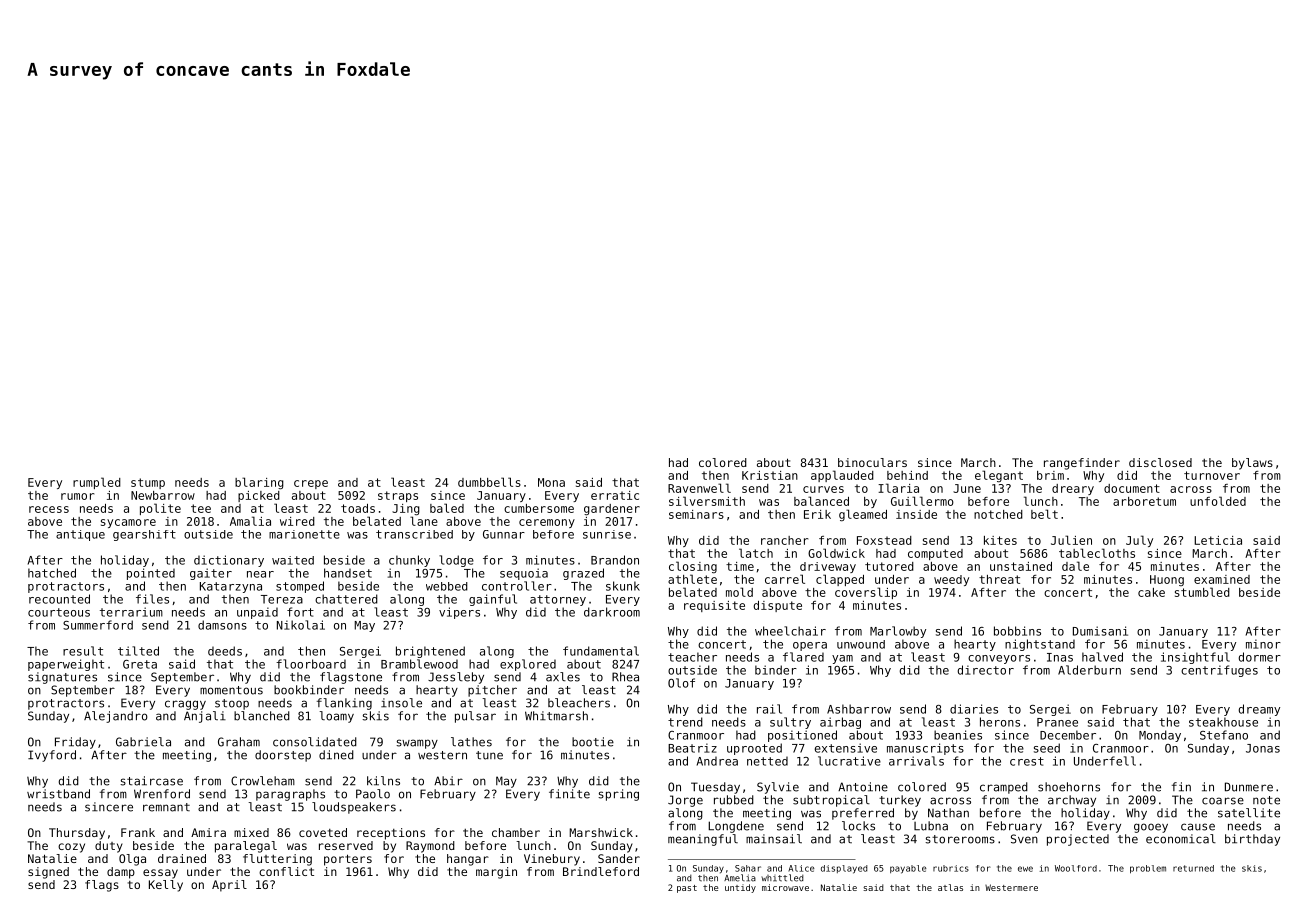 The width and height of the screenshot is (1308, 924). What do you see at coordinates (231, 587) in the screenshot?
I see `Katarzyna` at bounding box center [231, 587].
